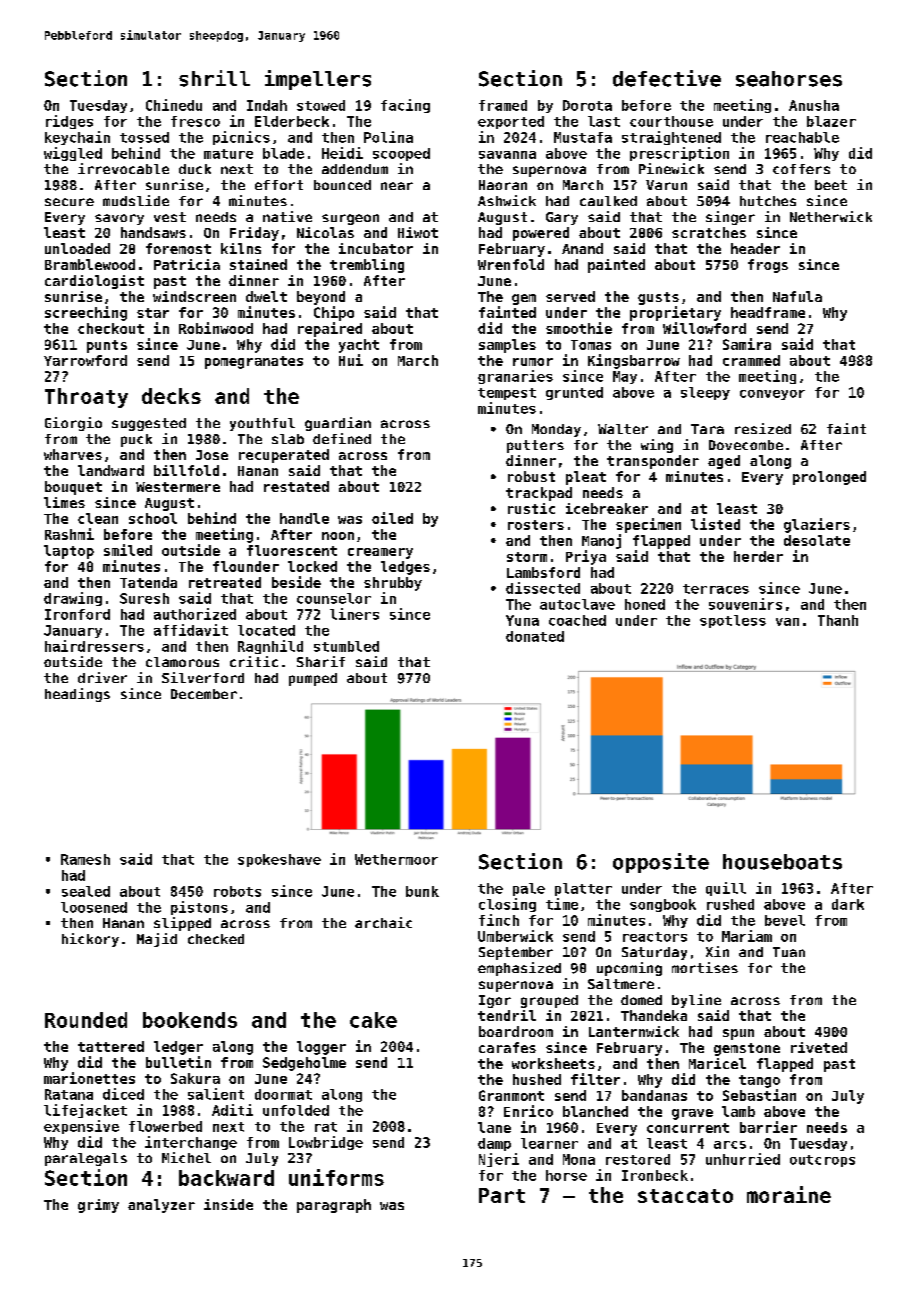  Describe the element at coordinates (203, 677) in the screenshot. I see `Silverford` at that location.
